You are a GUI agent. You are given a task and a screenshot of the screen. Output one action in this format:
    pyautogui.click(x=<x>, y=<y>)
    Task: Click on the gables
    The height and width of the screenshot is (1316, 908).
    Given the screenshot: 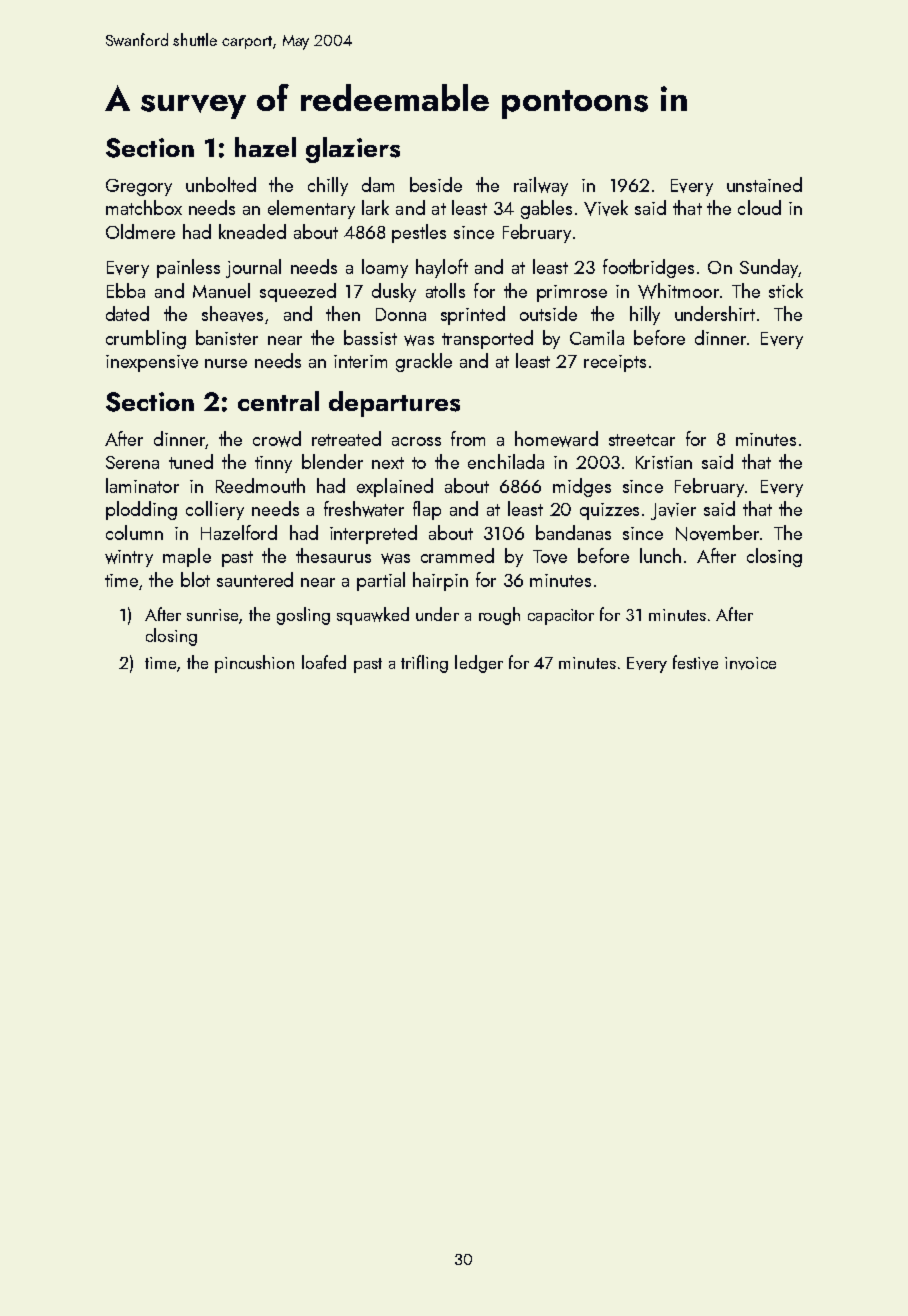 What is the action you would take?
    pyautogui.click(x=546, y=209)
